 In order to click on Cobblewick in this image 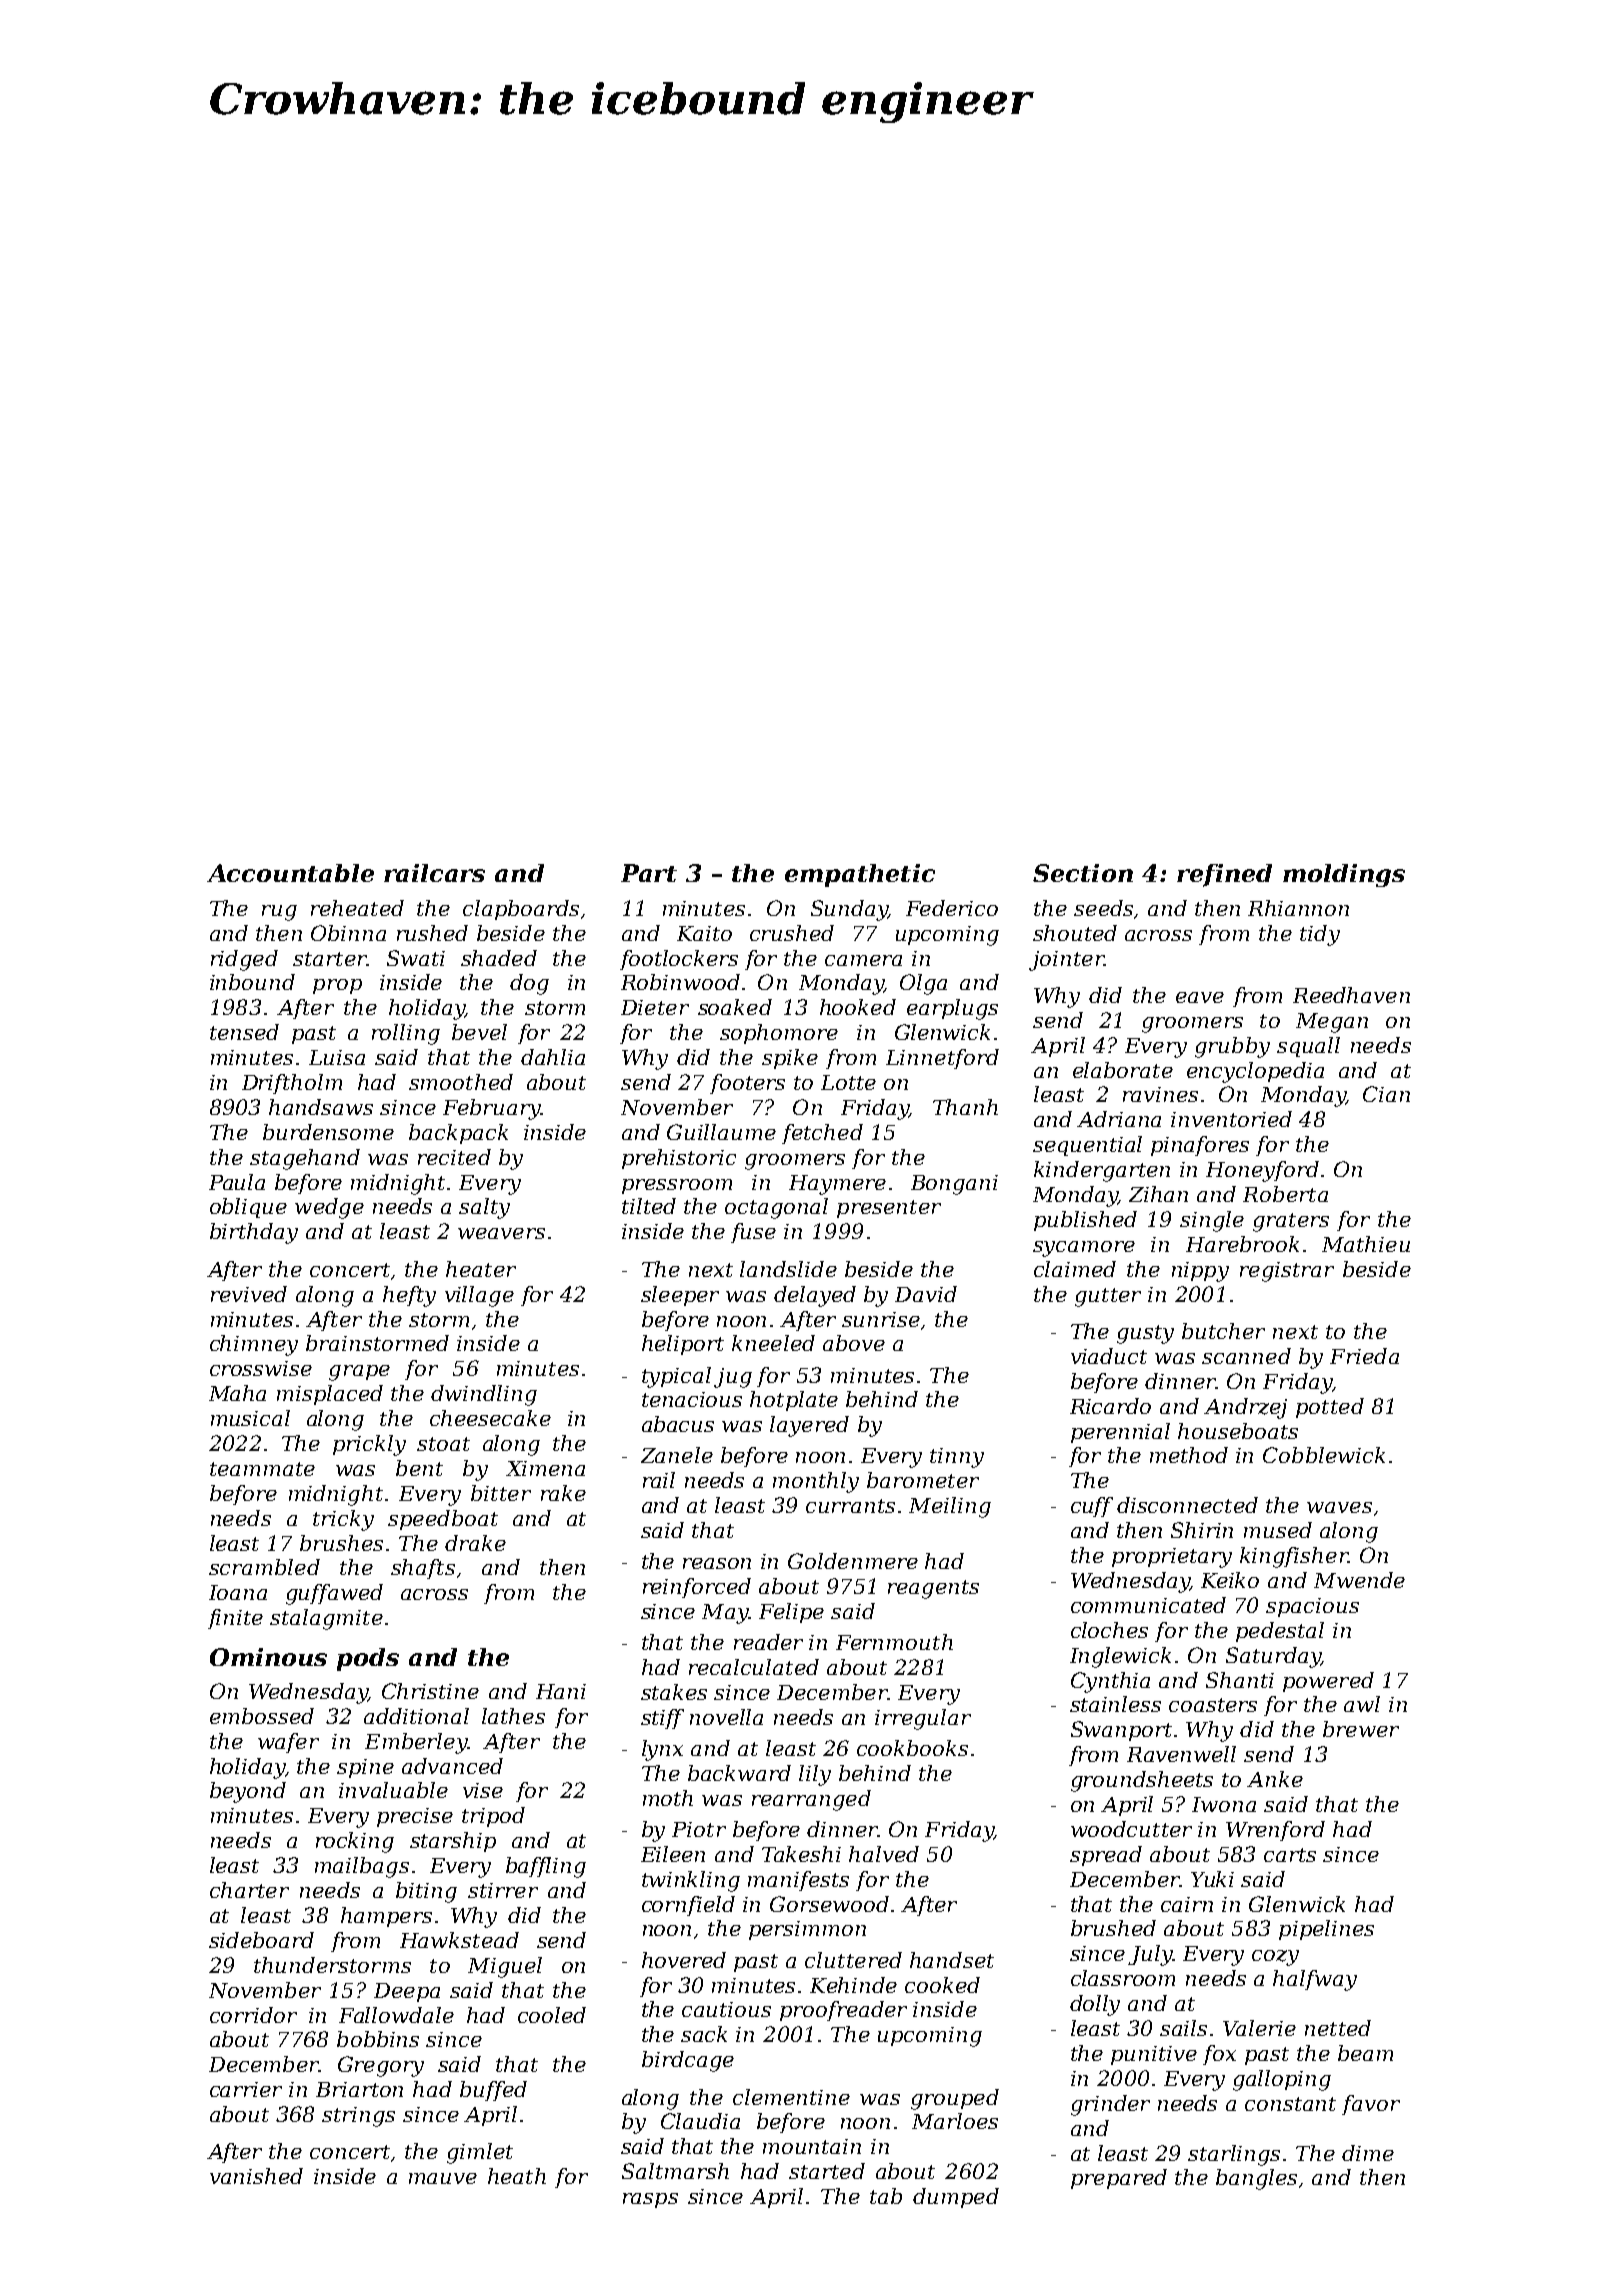, I will do `click(1324, 1455)`.
